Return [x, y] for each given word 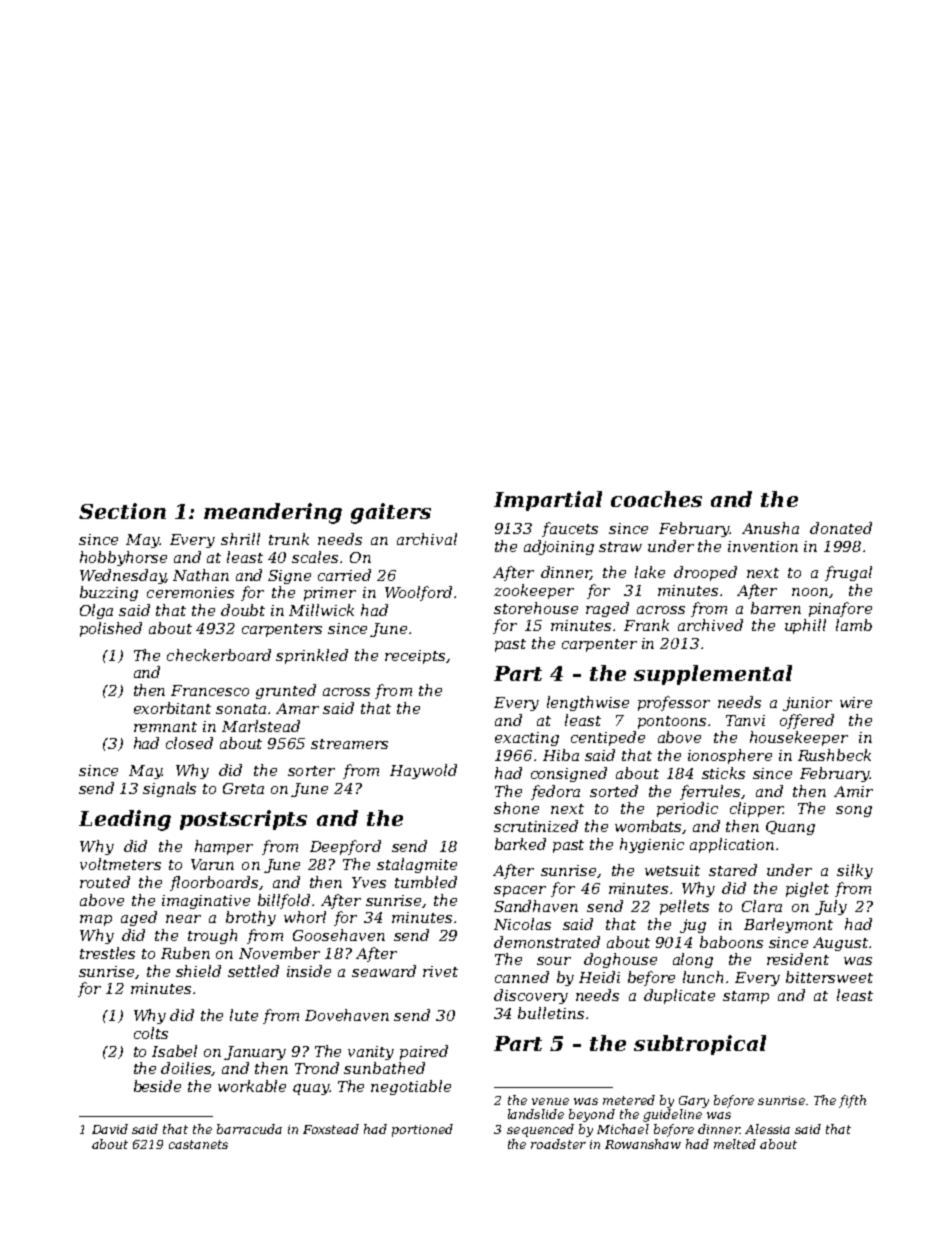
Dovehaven [347, 1015]
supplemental [713, 675]
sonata [241, 709]
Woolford [418, 593]
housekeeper [799, 738]
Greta [243, 788]
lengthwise [588, 703]
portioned [422, 1130]
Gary [694, 1102]
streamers [349, 744]
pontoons [672, 722]
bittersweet [829, 977]
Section [122, 511]
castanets [198, 1144]
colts [151, 1033]
